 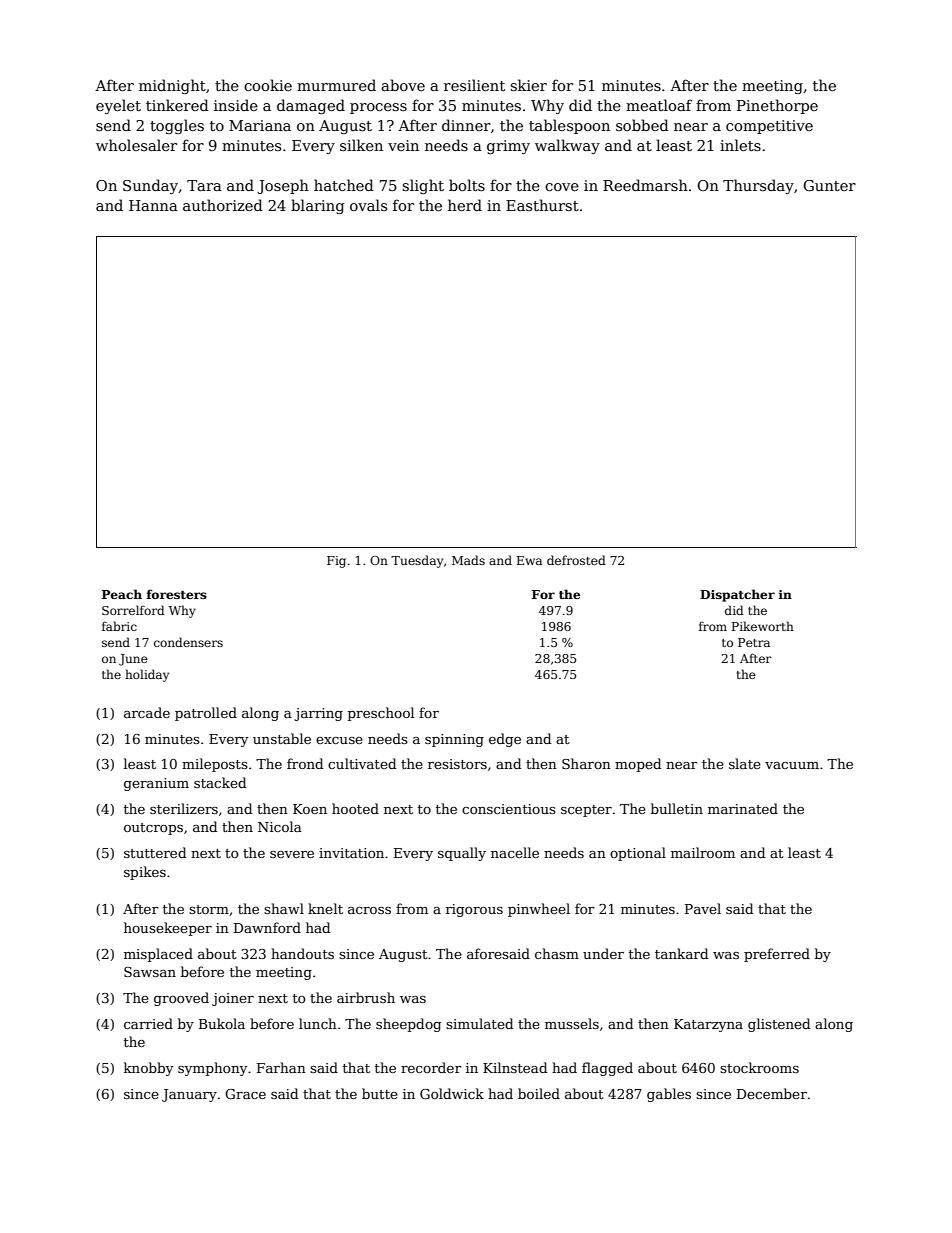 What do you see at coordinates (245, 1094) in the page?
I see `Grace` at bounding box center [245, 1094].
